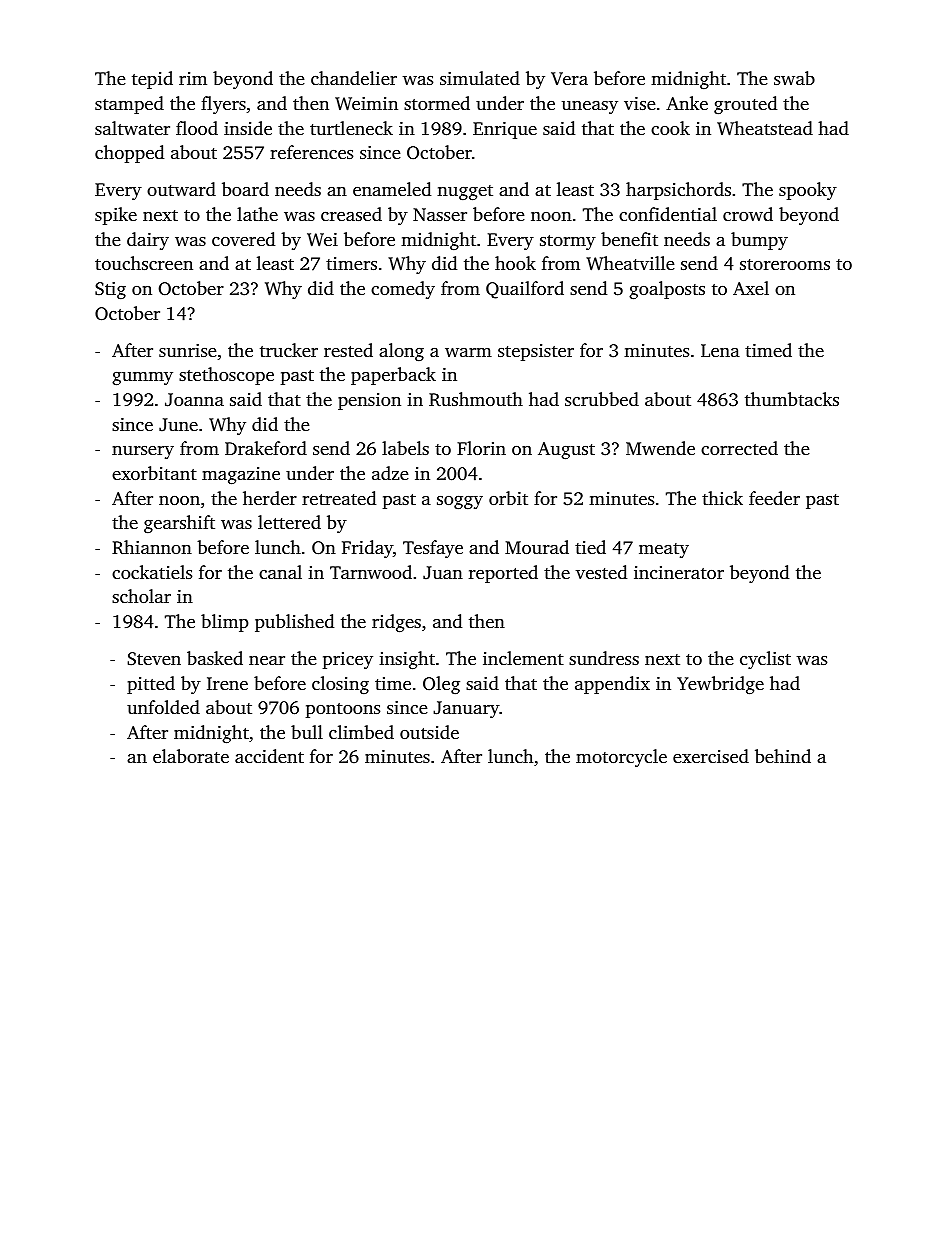 The height and width of the screenshot is (1233, 952). Describe the element at coordinates (720, 350) in the screenshot. I see `Lena` at that location.
